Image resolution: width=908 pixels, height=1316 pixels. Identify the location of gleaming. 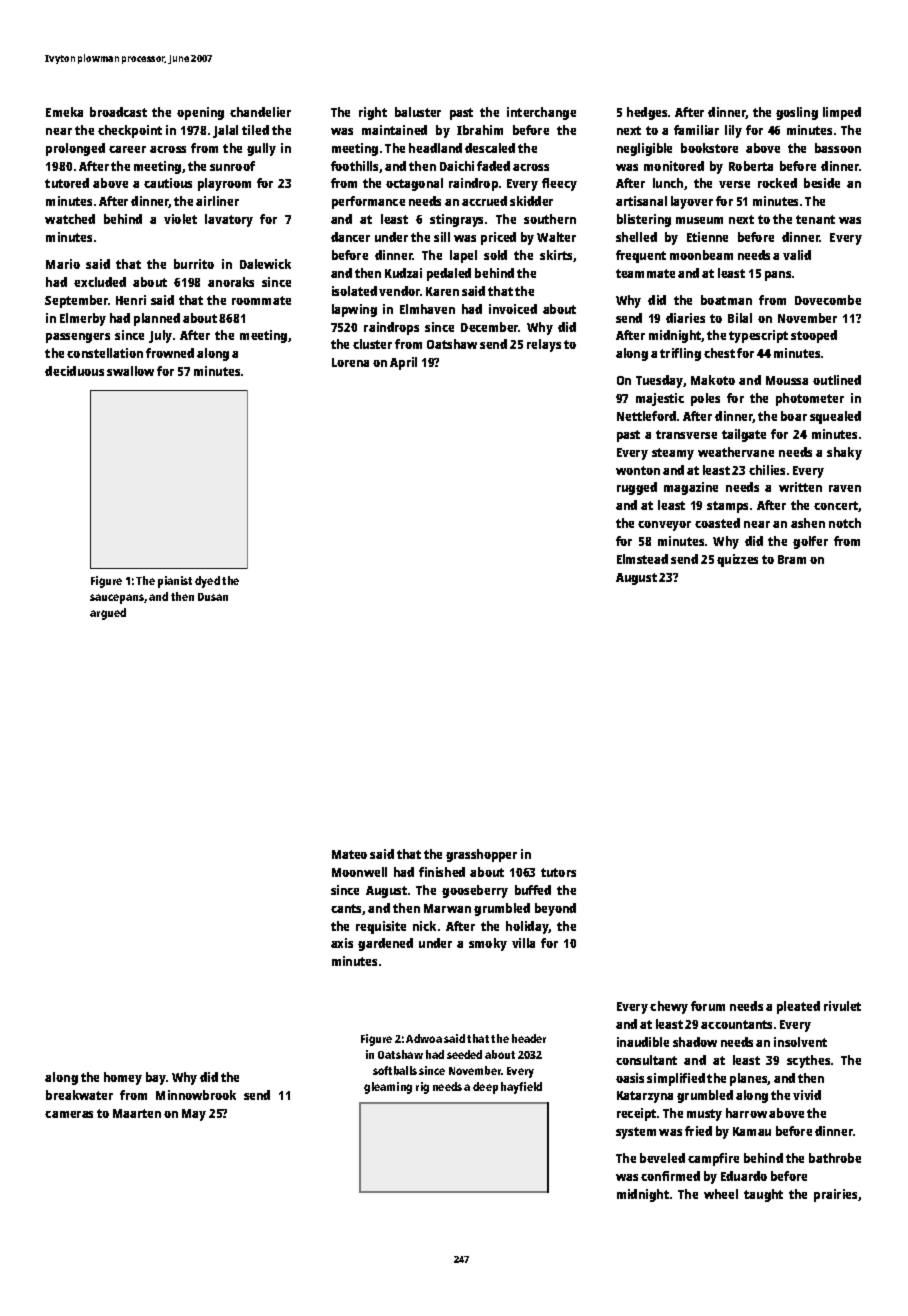
(388, 1088).
